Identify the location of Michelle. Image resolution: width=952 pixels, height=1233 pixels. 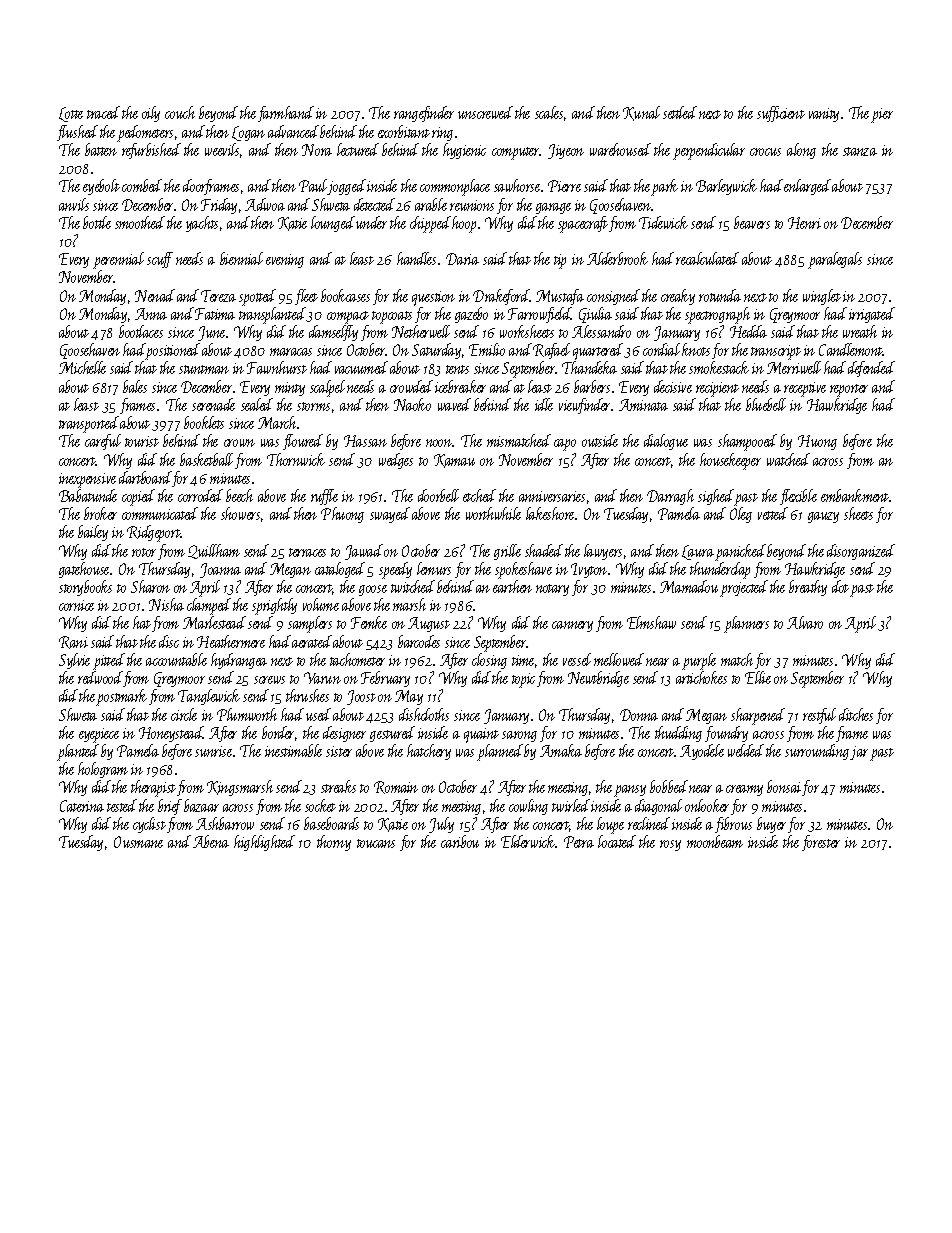
(82, 367).
